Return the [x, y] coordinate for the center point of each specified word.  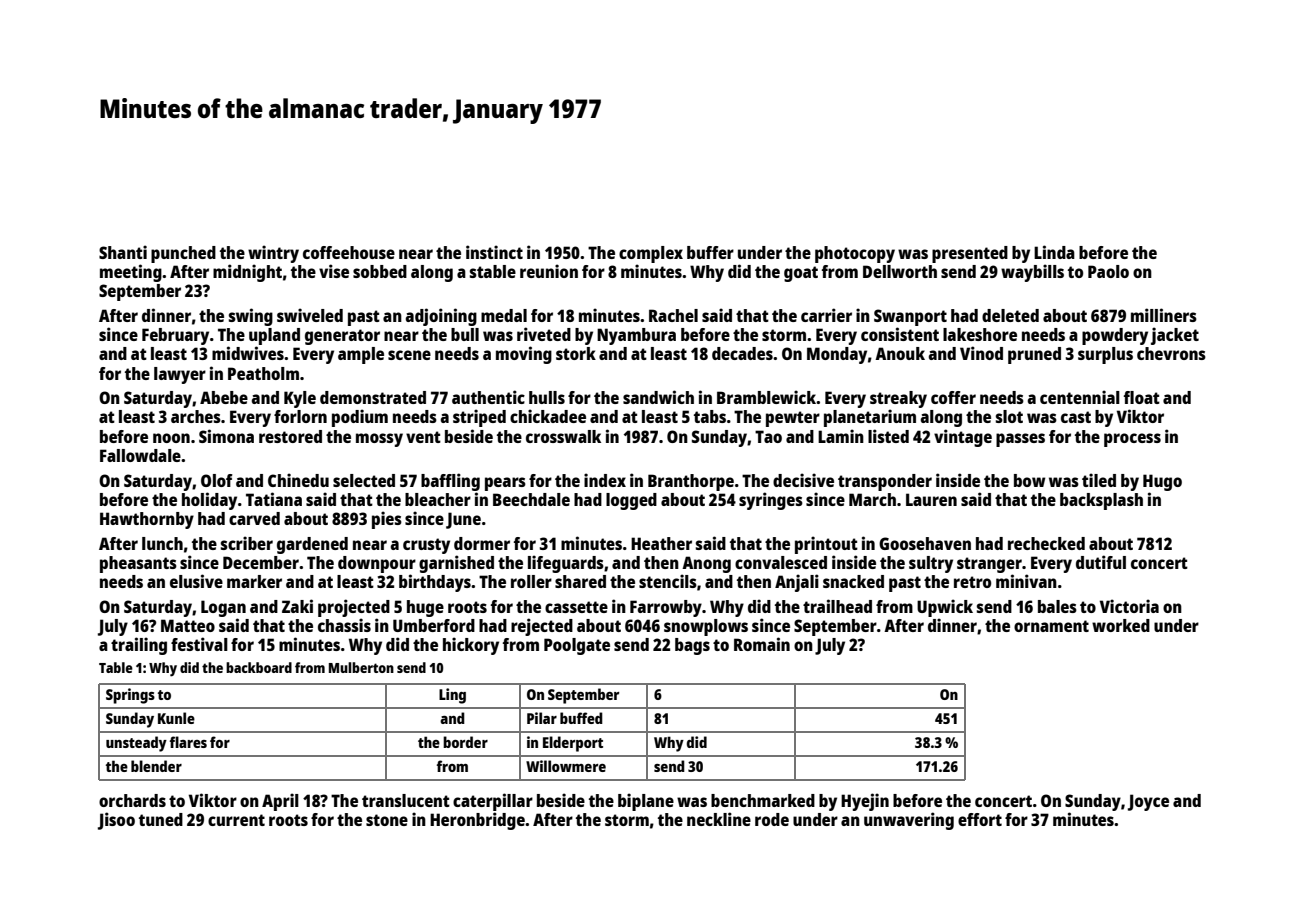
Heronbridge [477, 821]
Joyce [1148, 802]
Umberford [434, 625]
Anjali [797, 583]
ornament [1051, 626]
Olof [217, 480]
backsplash [1101, 501]
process [1132, 440]
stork [576, 353]
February [175, 336]
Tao [768, 436]
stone [387, 820]
